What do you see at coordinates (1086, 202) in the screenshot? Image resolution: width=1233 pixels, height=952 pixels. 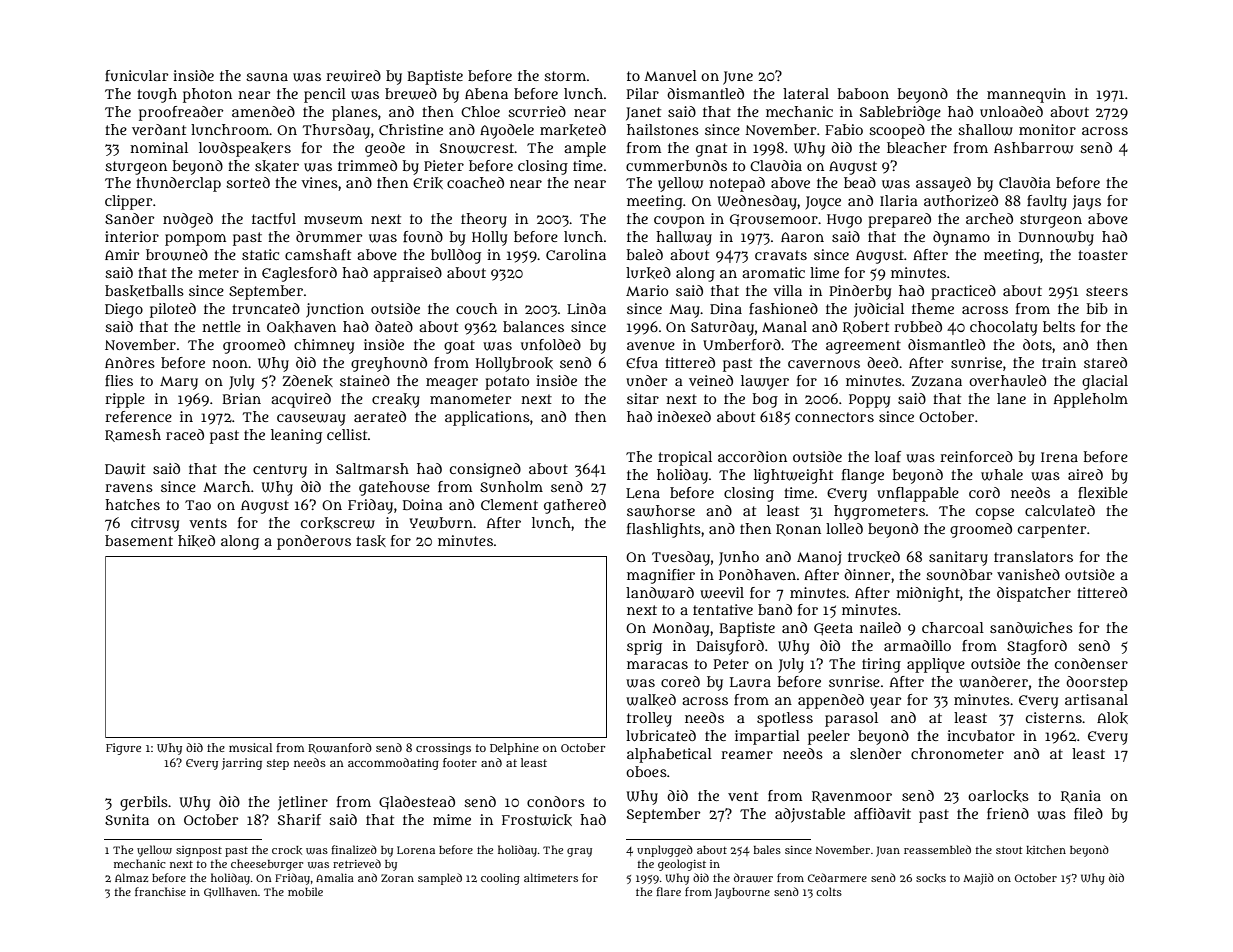 I see `jays` at bounding box center [1086, 202].
